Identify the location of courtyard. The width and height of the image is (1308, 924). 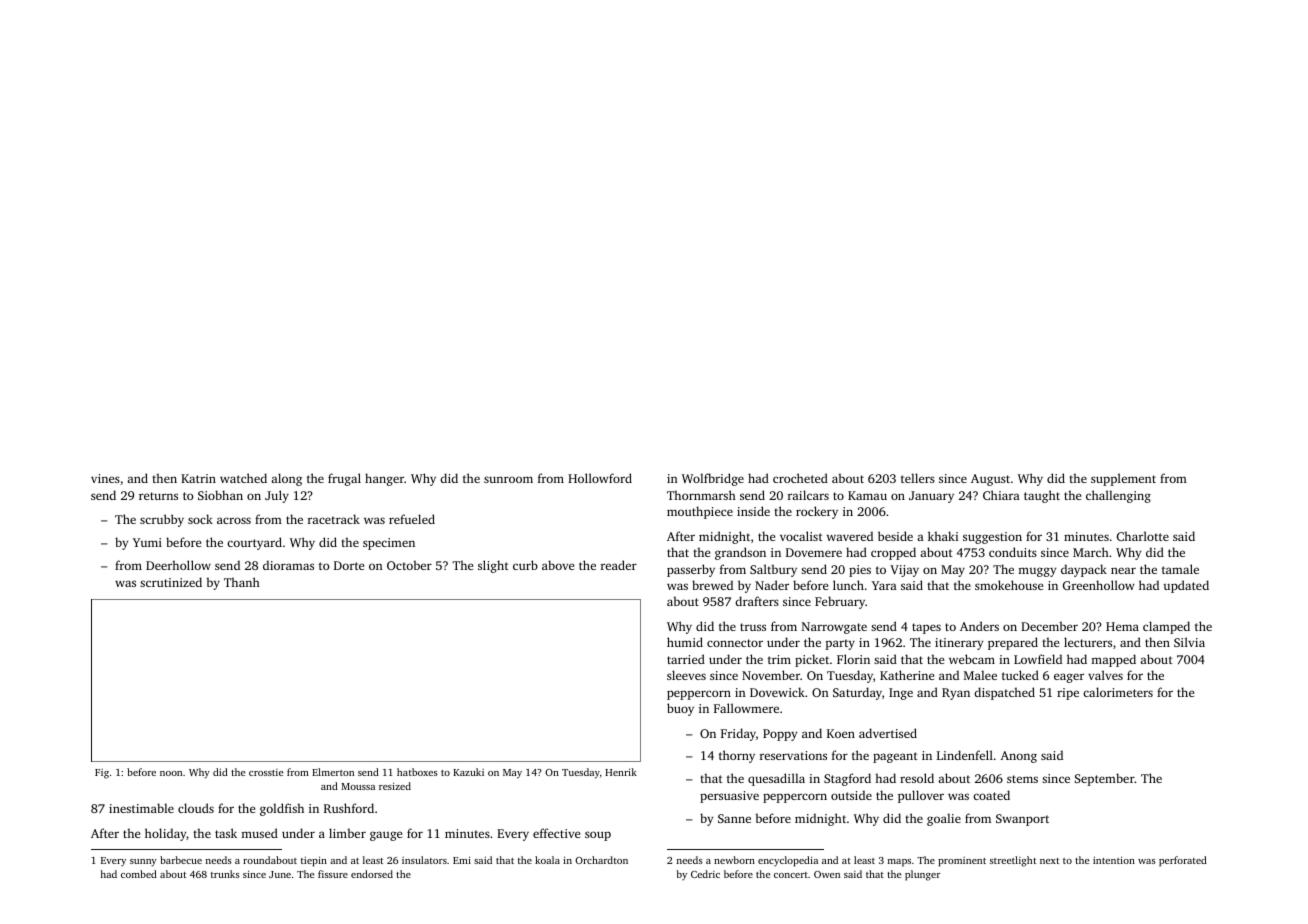
(254, 543).
